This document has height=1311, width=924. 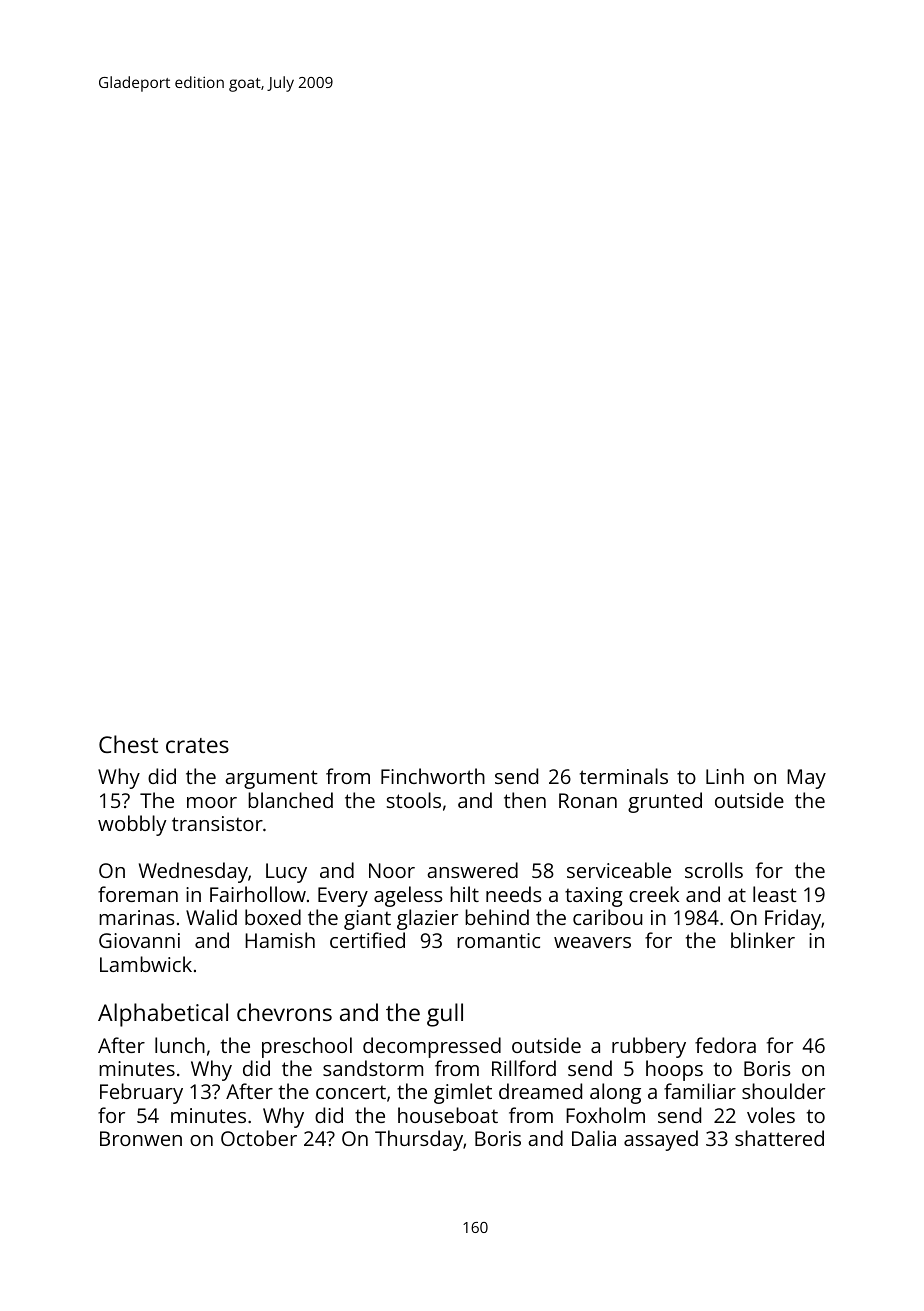 What do you see at coordinates (725, 776) in the document?
I see `Linh` at bounding box center [725, 776].
